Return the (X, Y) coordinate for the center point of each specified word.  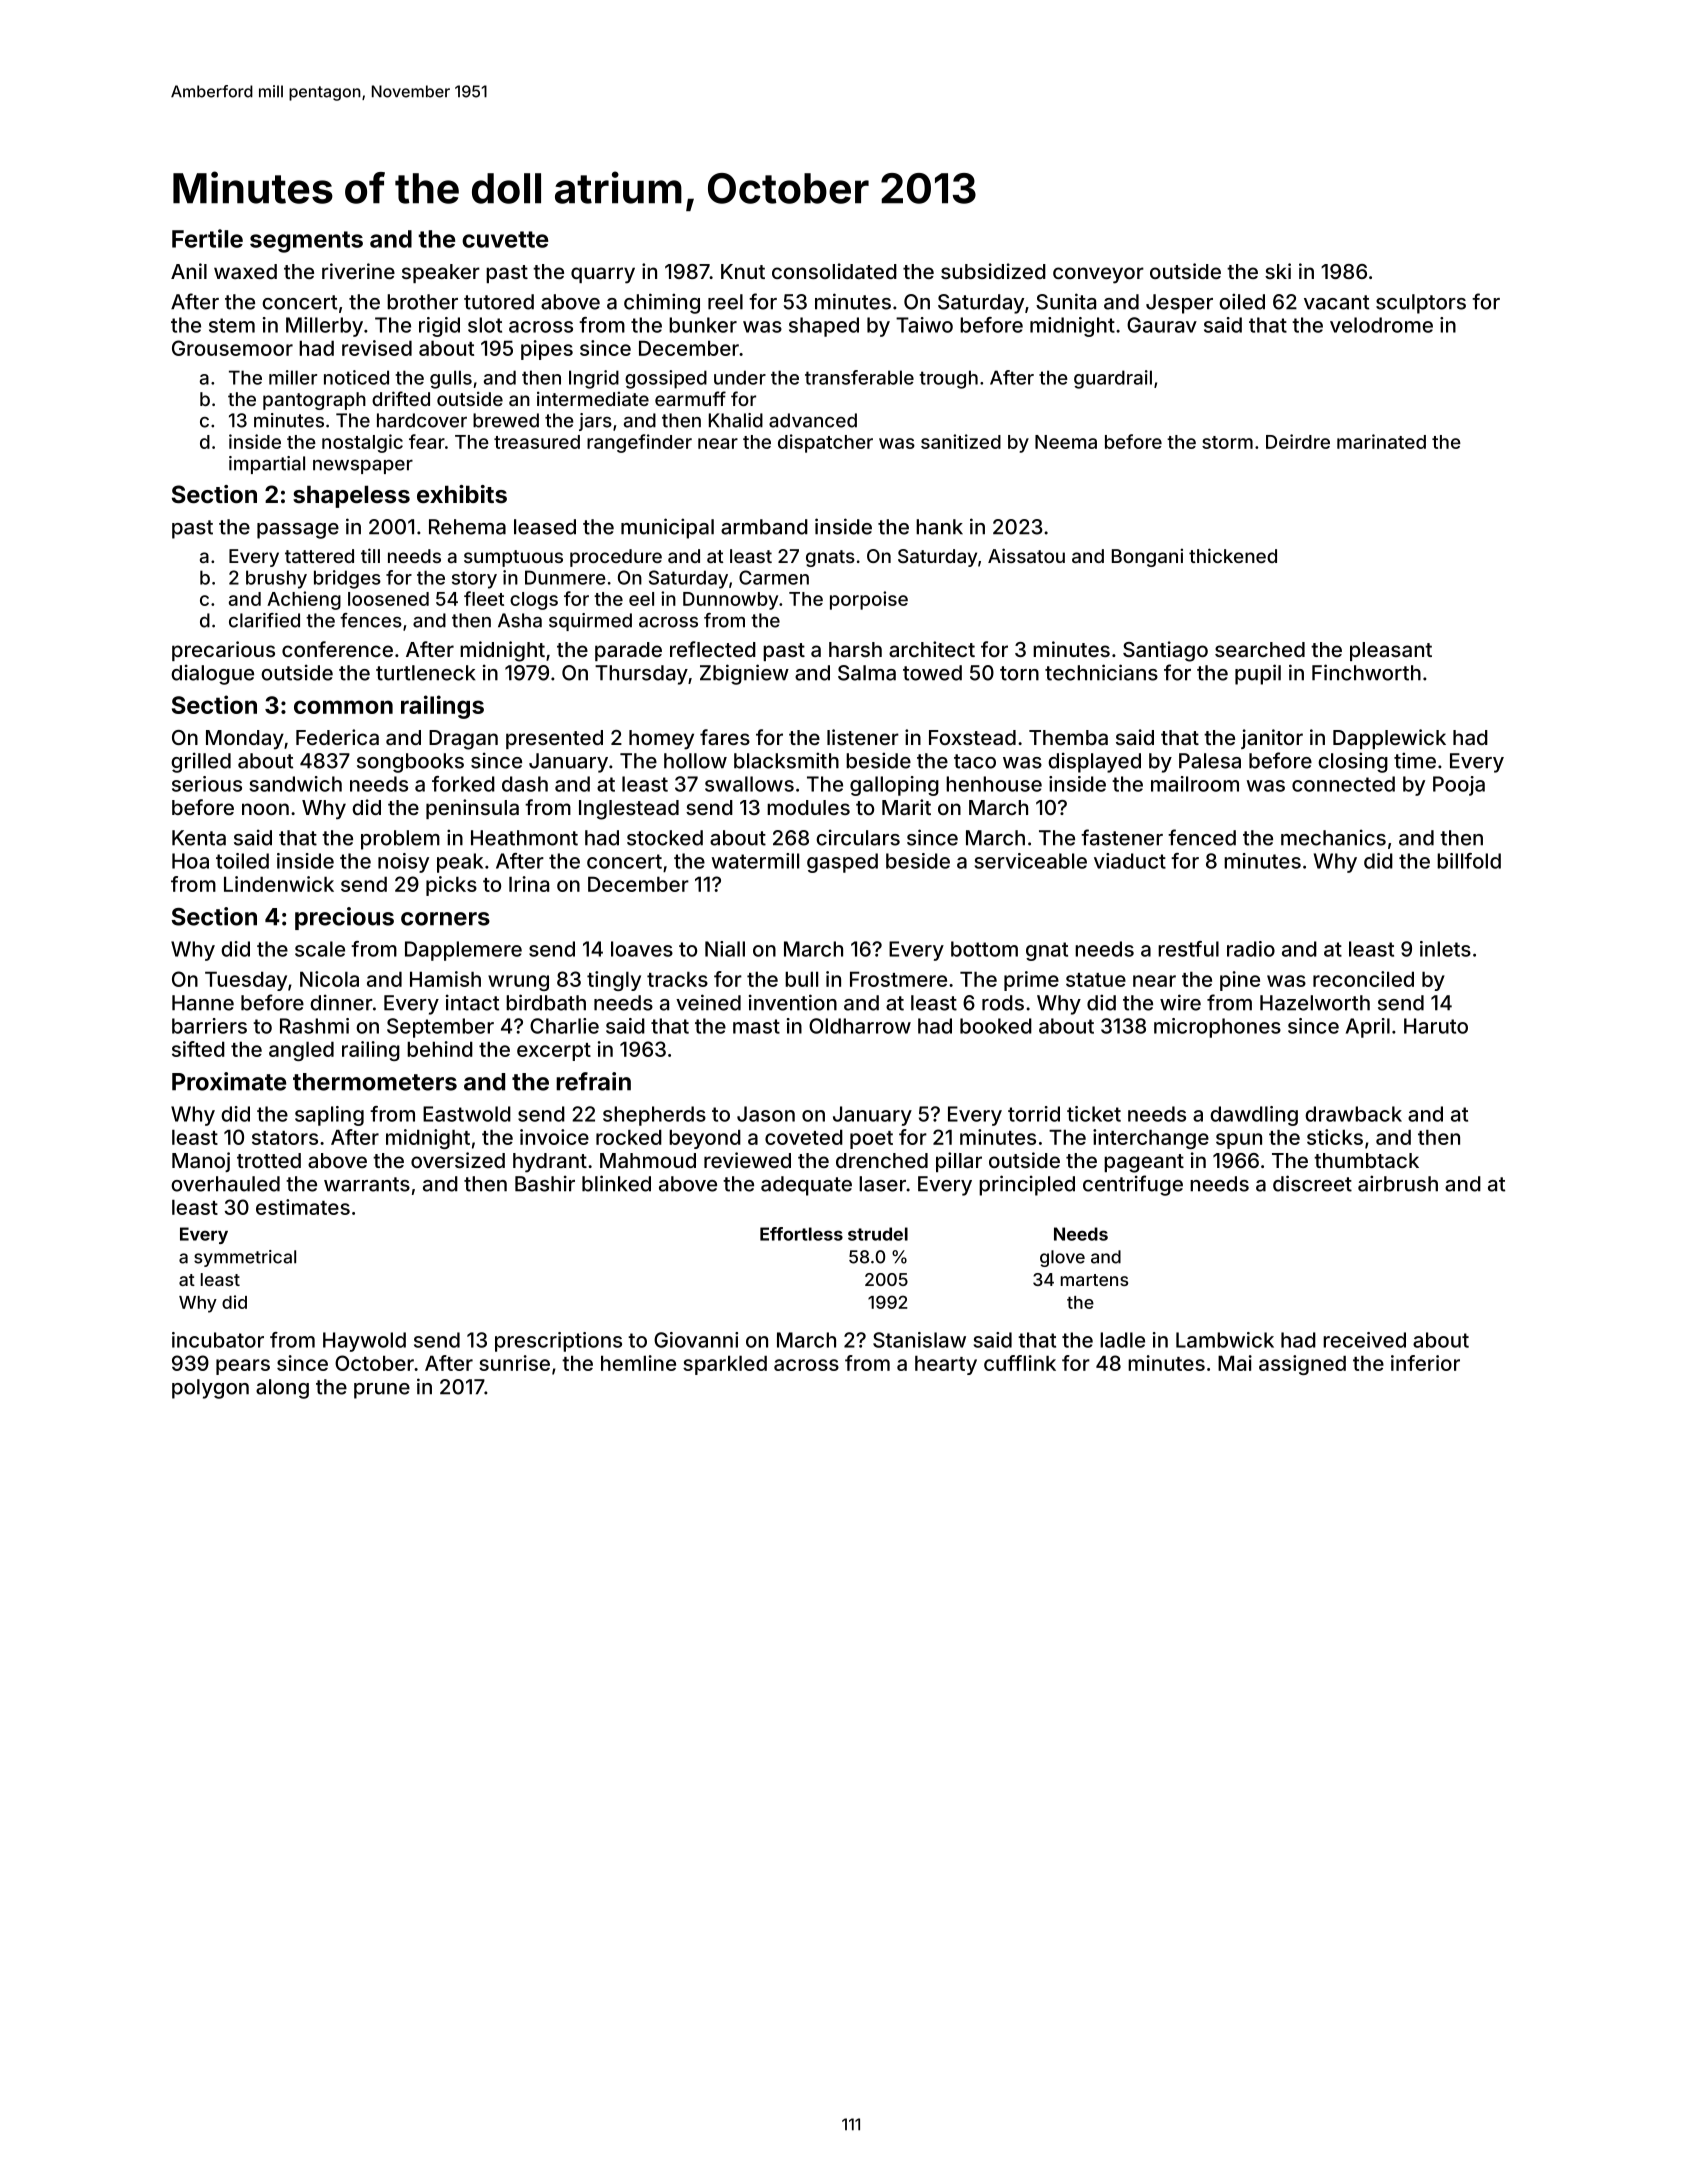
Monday (245, 740)
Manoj (201, 1162)
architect (932, 649)
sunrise (514, 1363)
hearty (946, 1365)
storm (1227, 442)
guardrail (1113, 379)
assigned (1302, 1365)
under (740, 377)
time (1415, 760)
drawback (1353, 1114)
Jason (766, 1114)
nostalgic (362, 443)
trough (948, 379)
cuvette (505, 239)
